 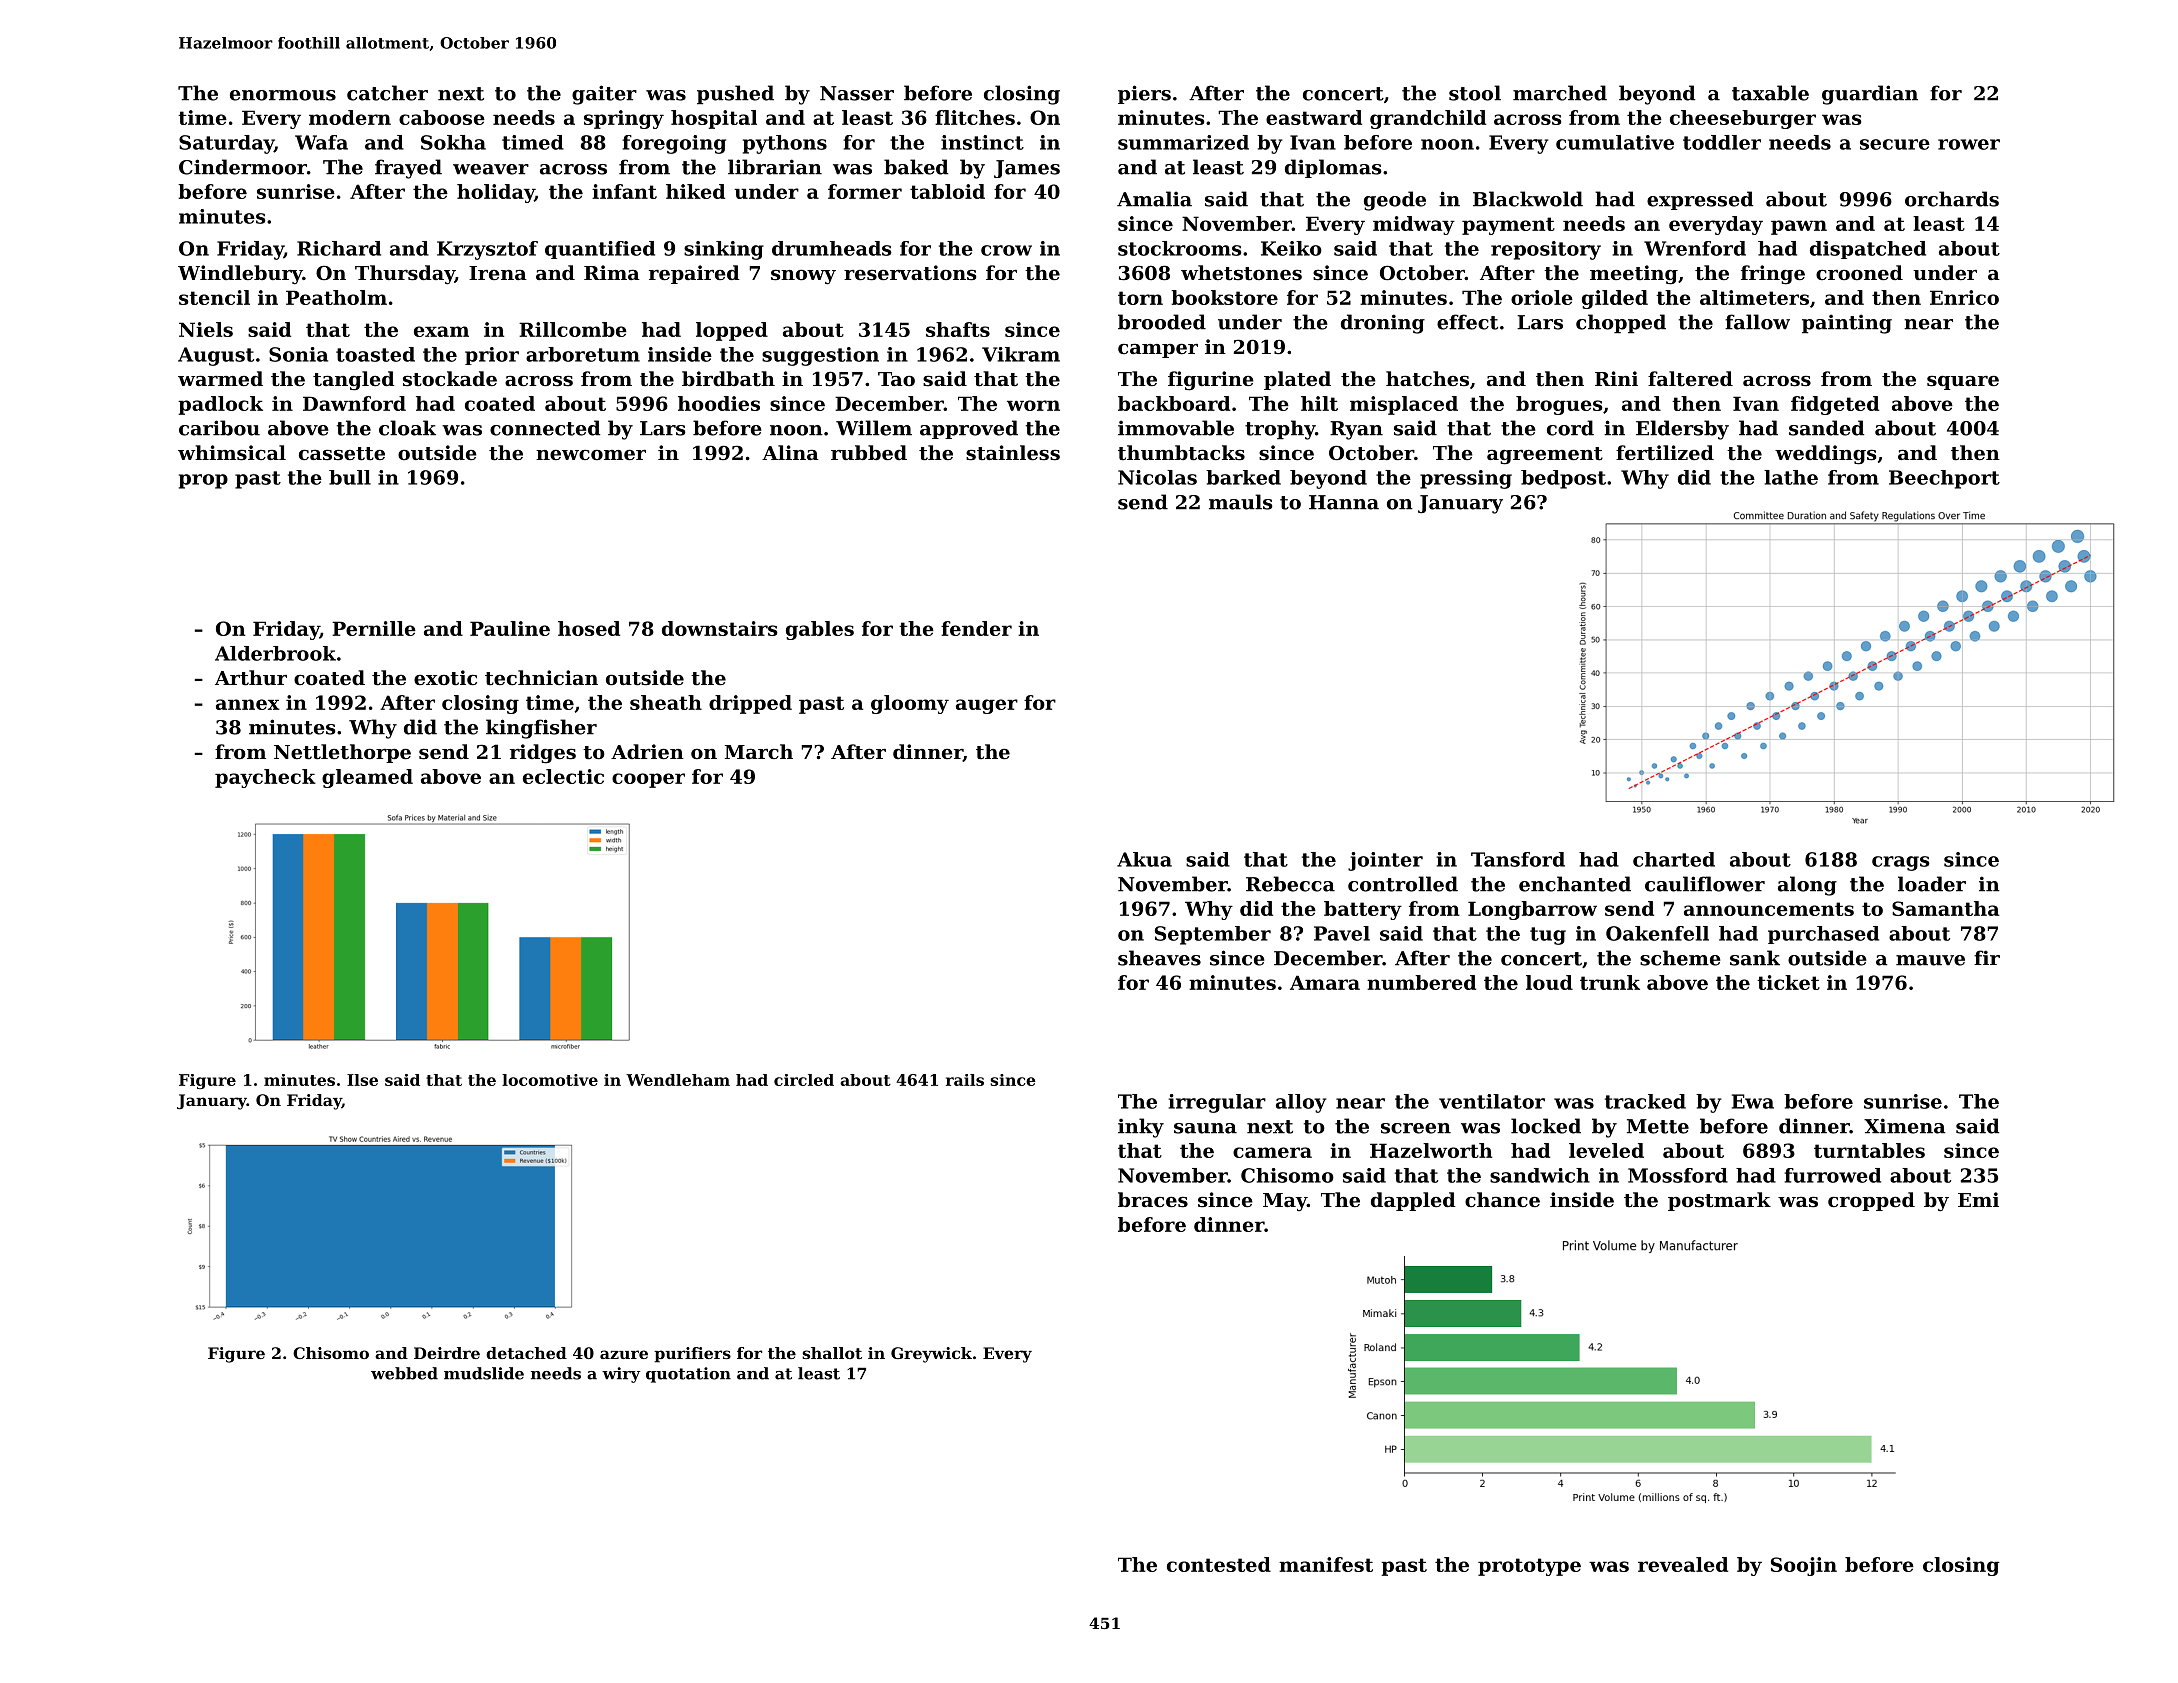 I want to click on webbed, so click(x=404, y=1373).
